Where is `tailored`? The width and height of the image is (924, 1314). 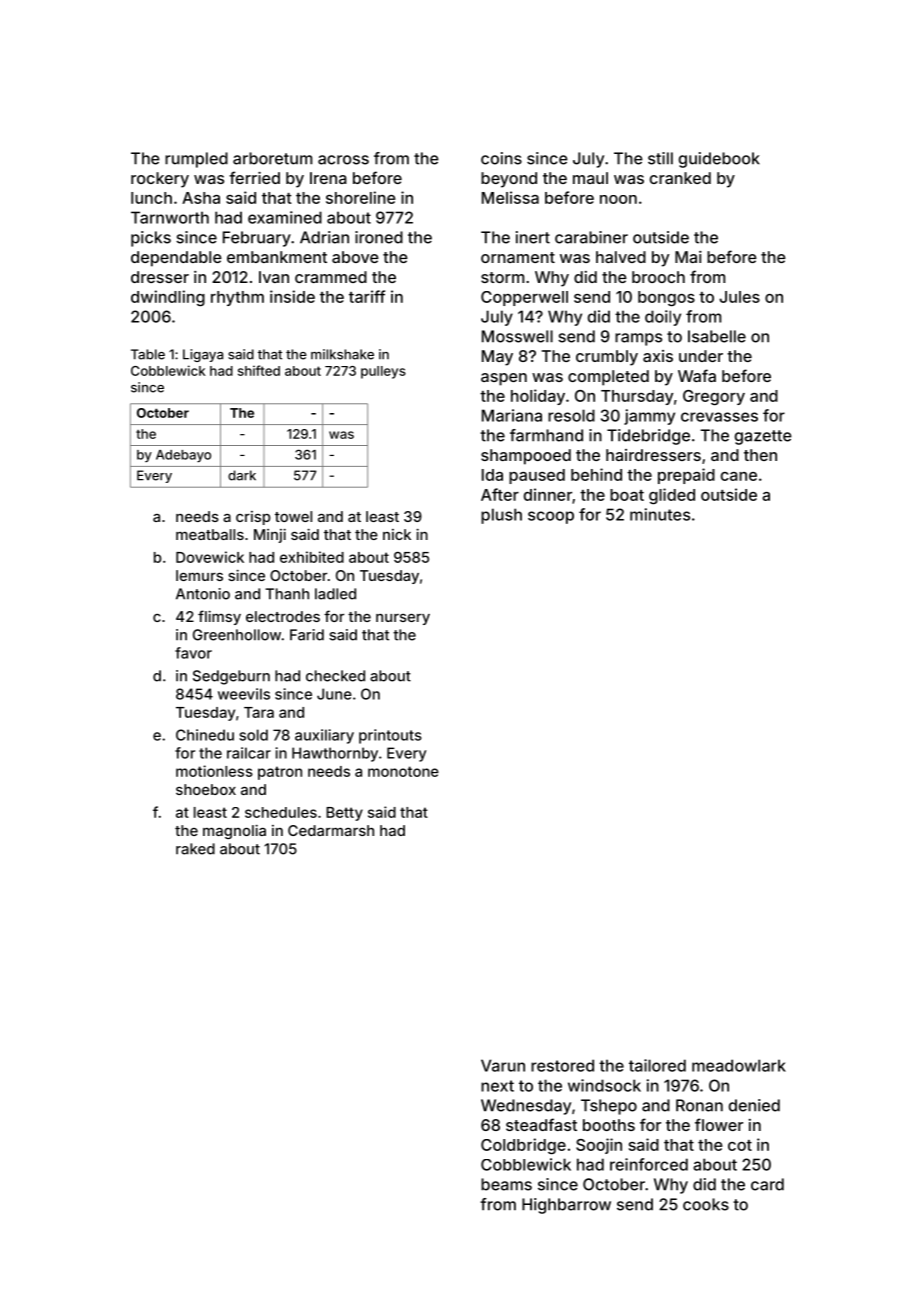 tailored is located at coordinates (657, 1065).
